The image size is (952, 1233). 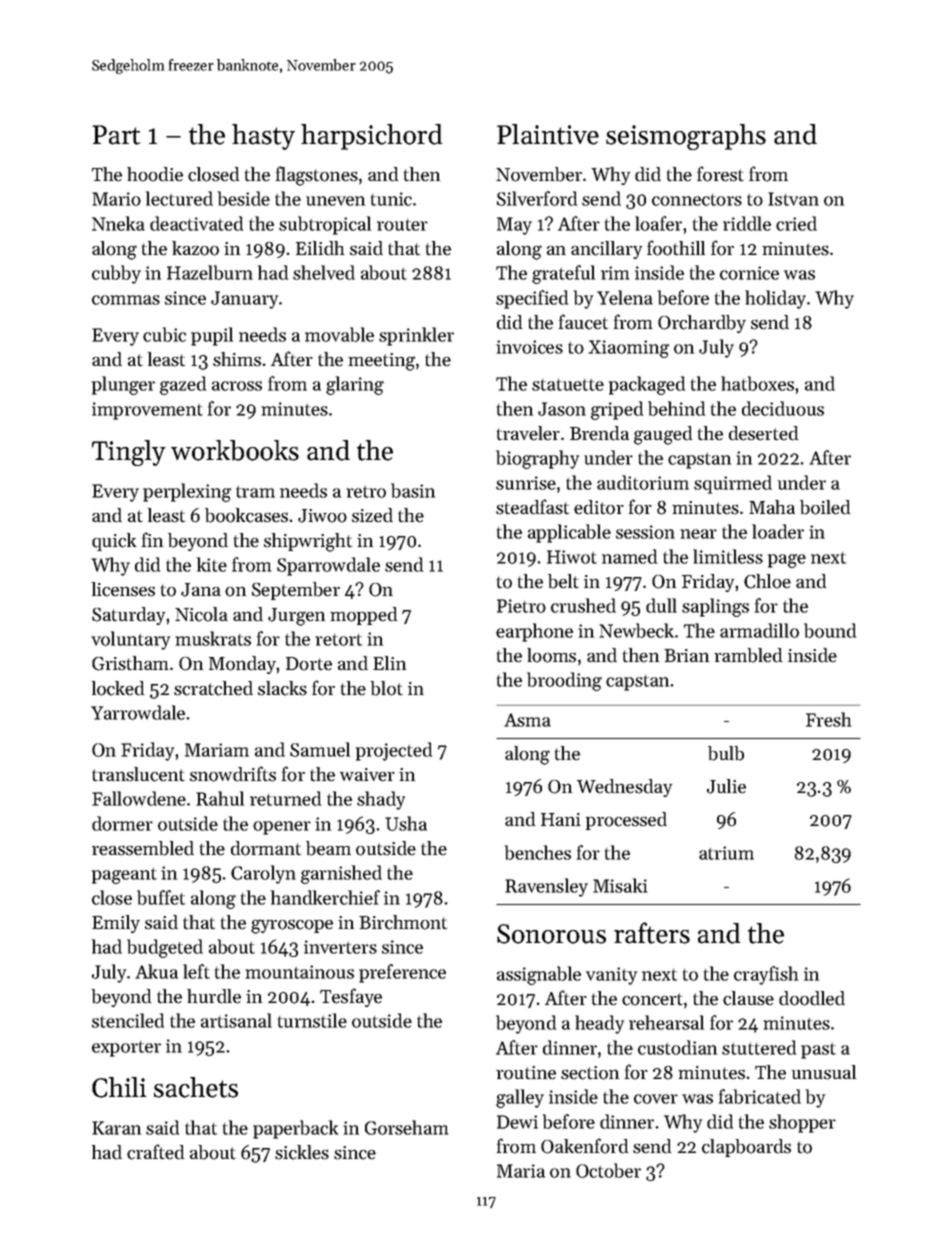 What do you see at coordinates (413, 490) in the page?
I see `basin` at bounding box center [413, 490].
